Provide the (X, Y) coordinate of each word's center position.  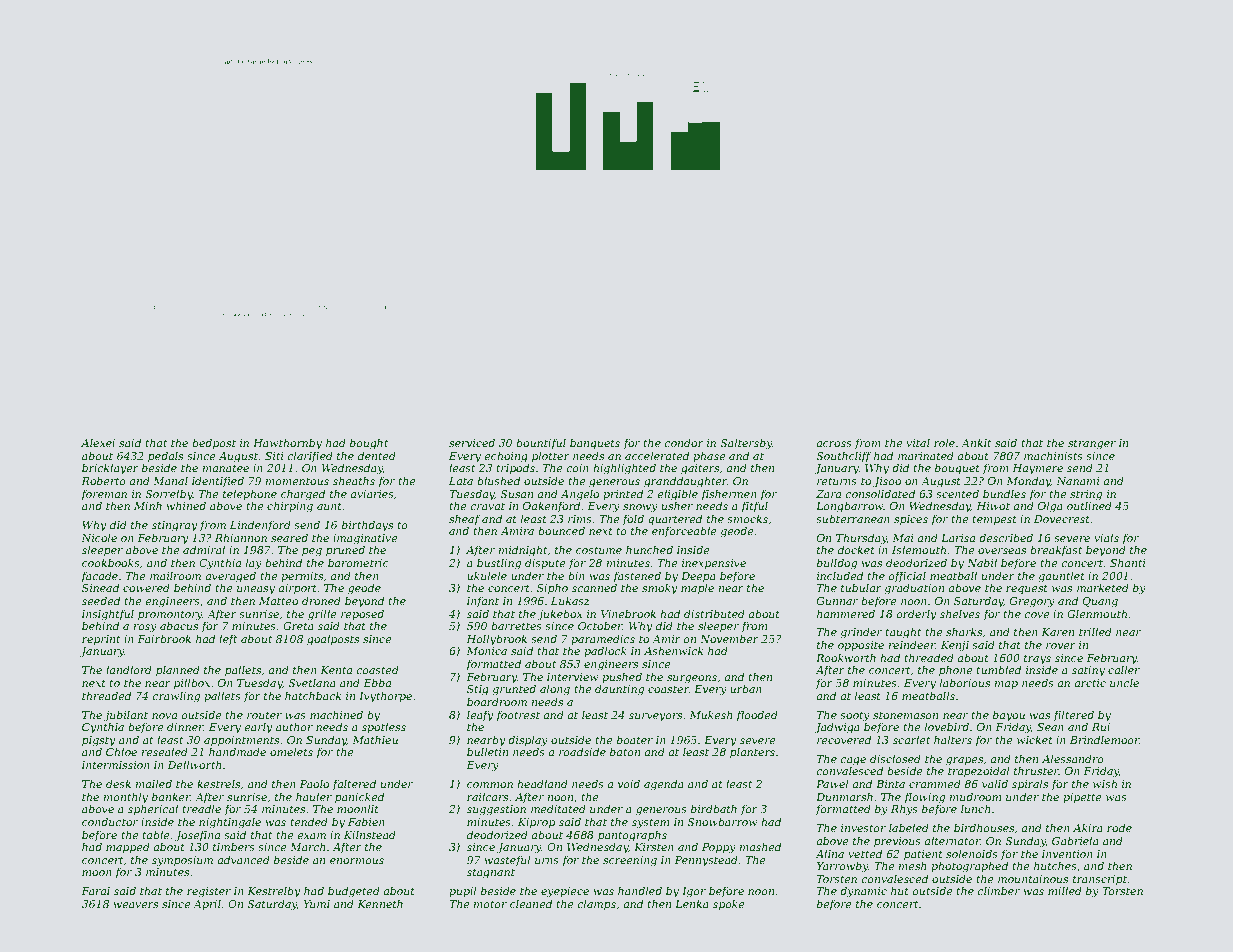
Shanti (1128, 562)
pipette (1082, 798)
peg (312, 552)
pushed (622, 677)
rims (580, 519)
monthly (126, 798)
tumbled (998, 669)
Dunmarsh (844, 796)
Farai (95, 891)
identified (218, 481)
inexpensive (714, 564)
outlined (1089, 505)
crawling (176, 697)
